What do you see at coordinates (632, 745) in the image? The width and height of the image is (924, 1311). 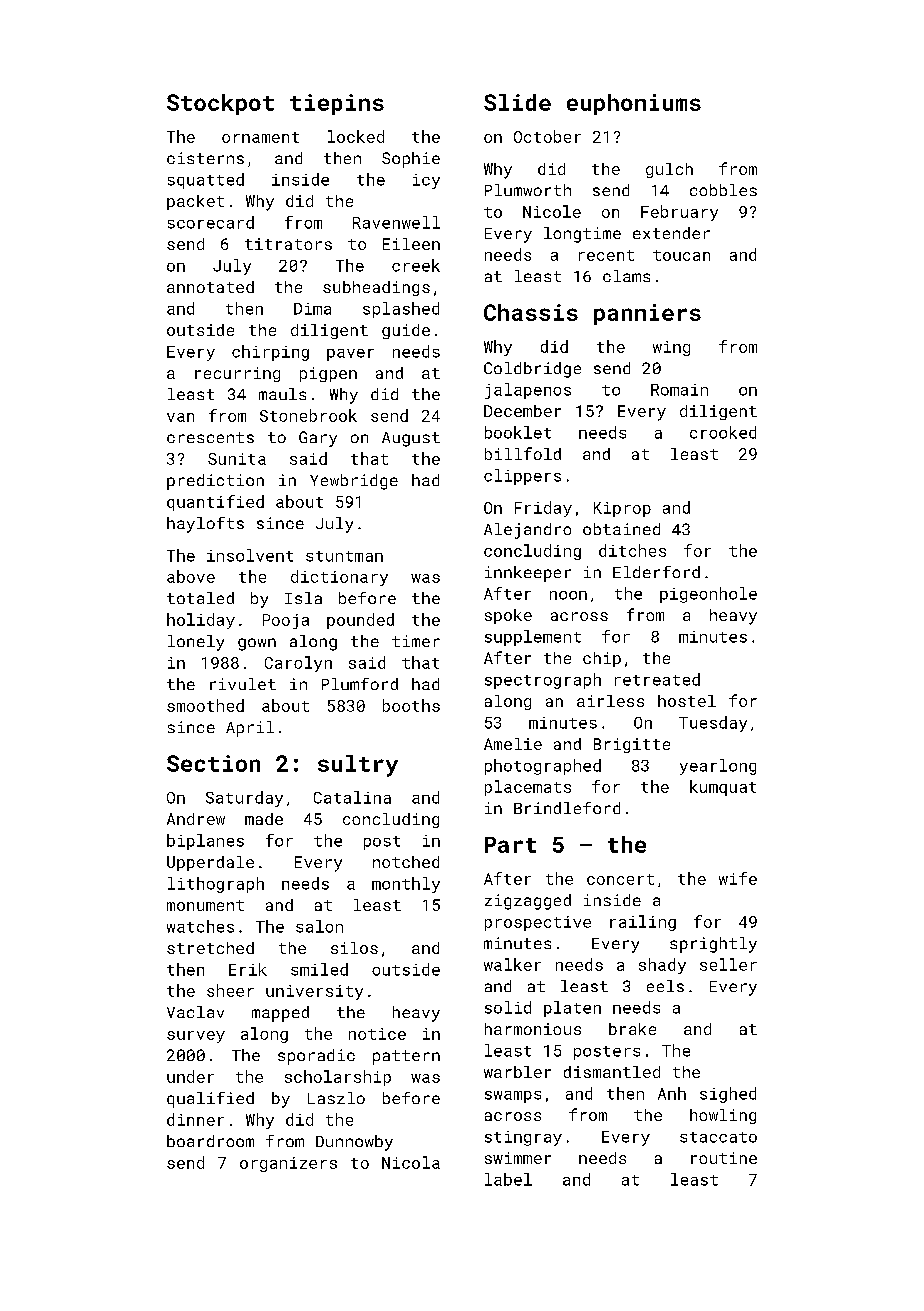 I see `Brigitte` at bounding box center [632, 745].
